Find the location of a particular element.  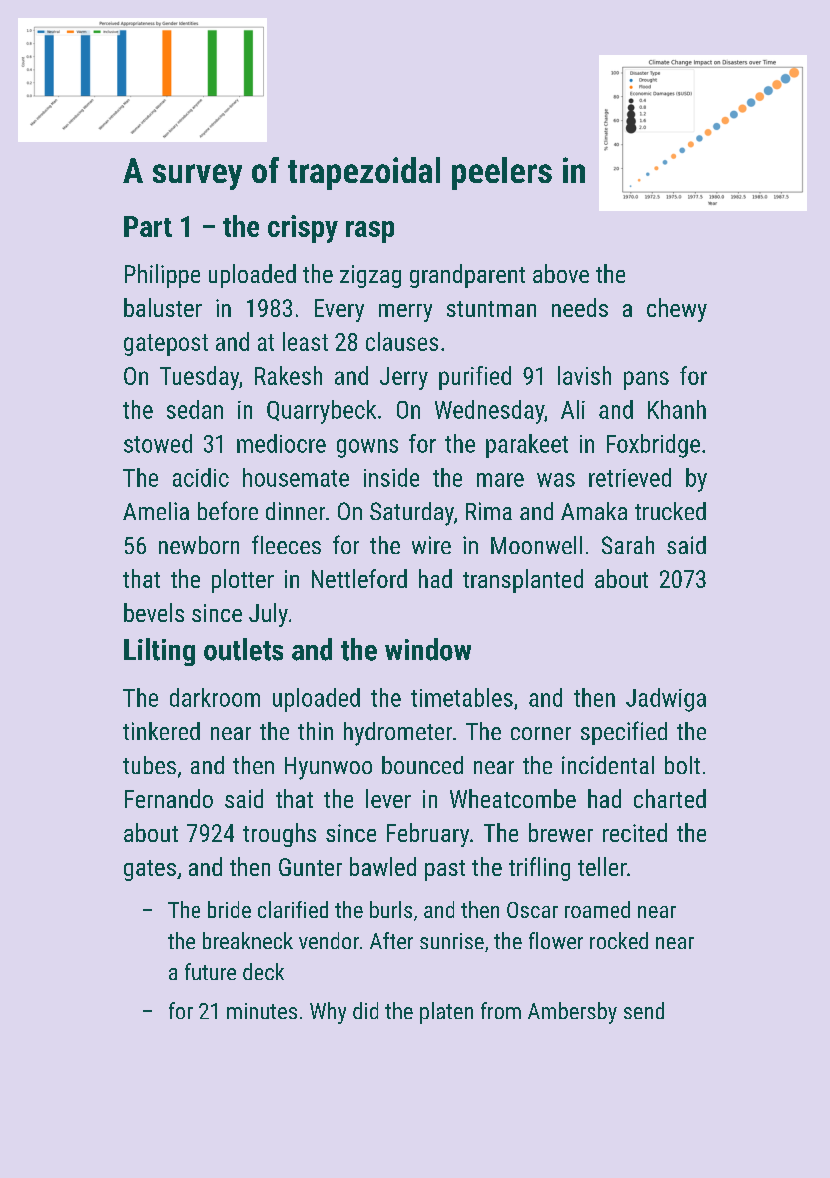

trifling is located at coordinates (539, 869).
